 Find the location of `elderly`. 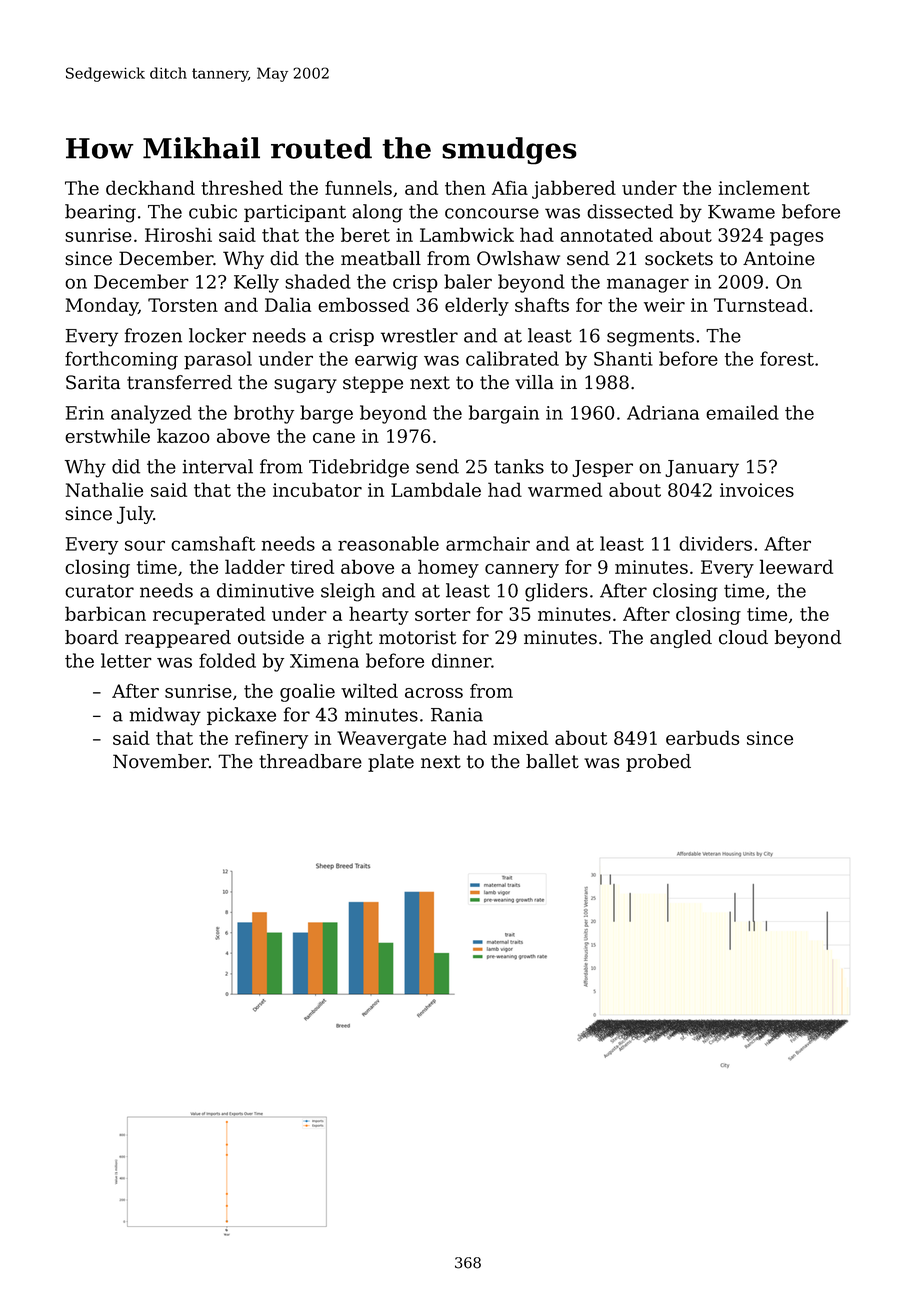

elderly is located at coordinates (477, 306).
